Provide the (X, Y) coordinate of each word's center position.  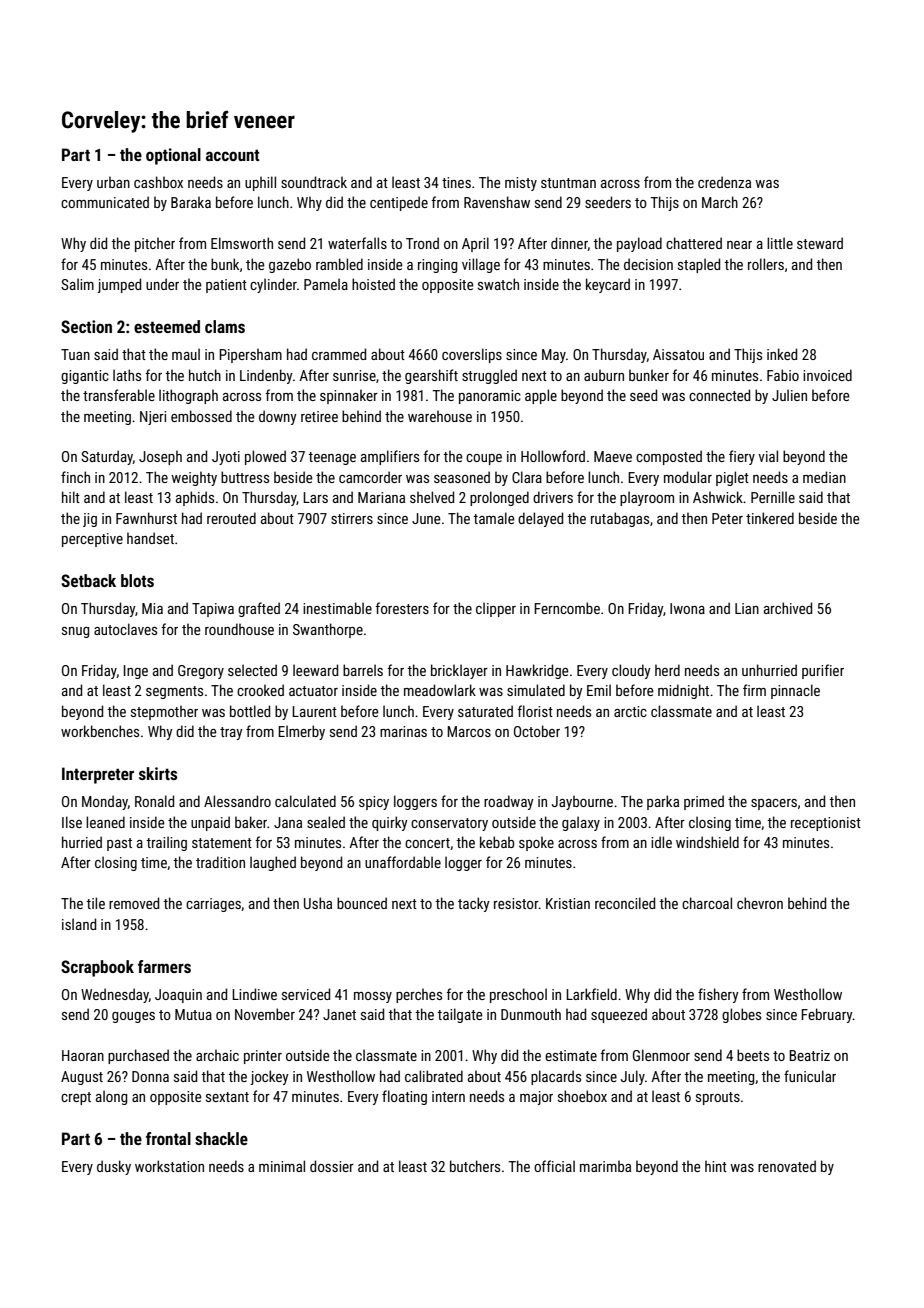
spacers (774, 804)
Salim (77, 284)
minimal (282, 1166)
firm (754, 690)
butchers (475, 1166)
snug (76, 632)
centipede (399, 203)
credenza (724, 182)
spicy (374, 803)
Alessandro (237, 801)
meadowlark (440, 690)
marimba (605, 1166)
